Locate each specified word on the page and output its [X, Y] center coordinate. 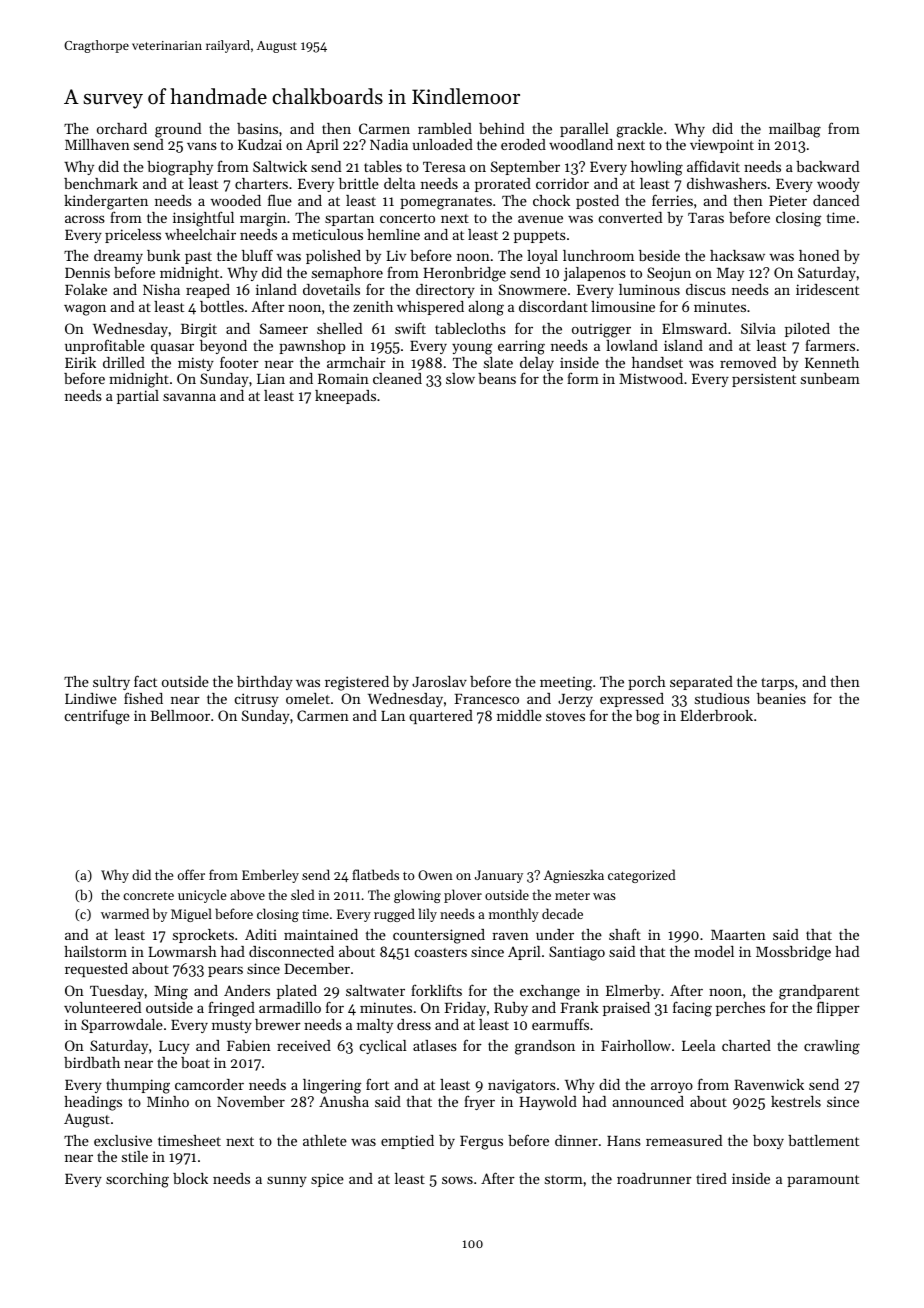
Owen [435, 875]
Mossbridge [793, 953]
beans [497, 378]
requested [96, 970]
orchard [122, 128]
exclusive [123, 1140]
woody [838, 185]
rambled [445, 128]
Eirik [80, 362]
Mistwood [651, 378]
